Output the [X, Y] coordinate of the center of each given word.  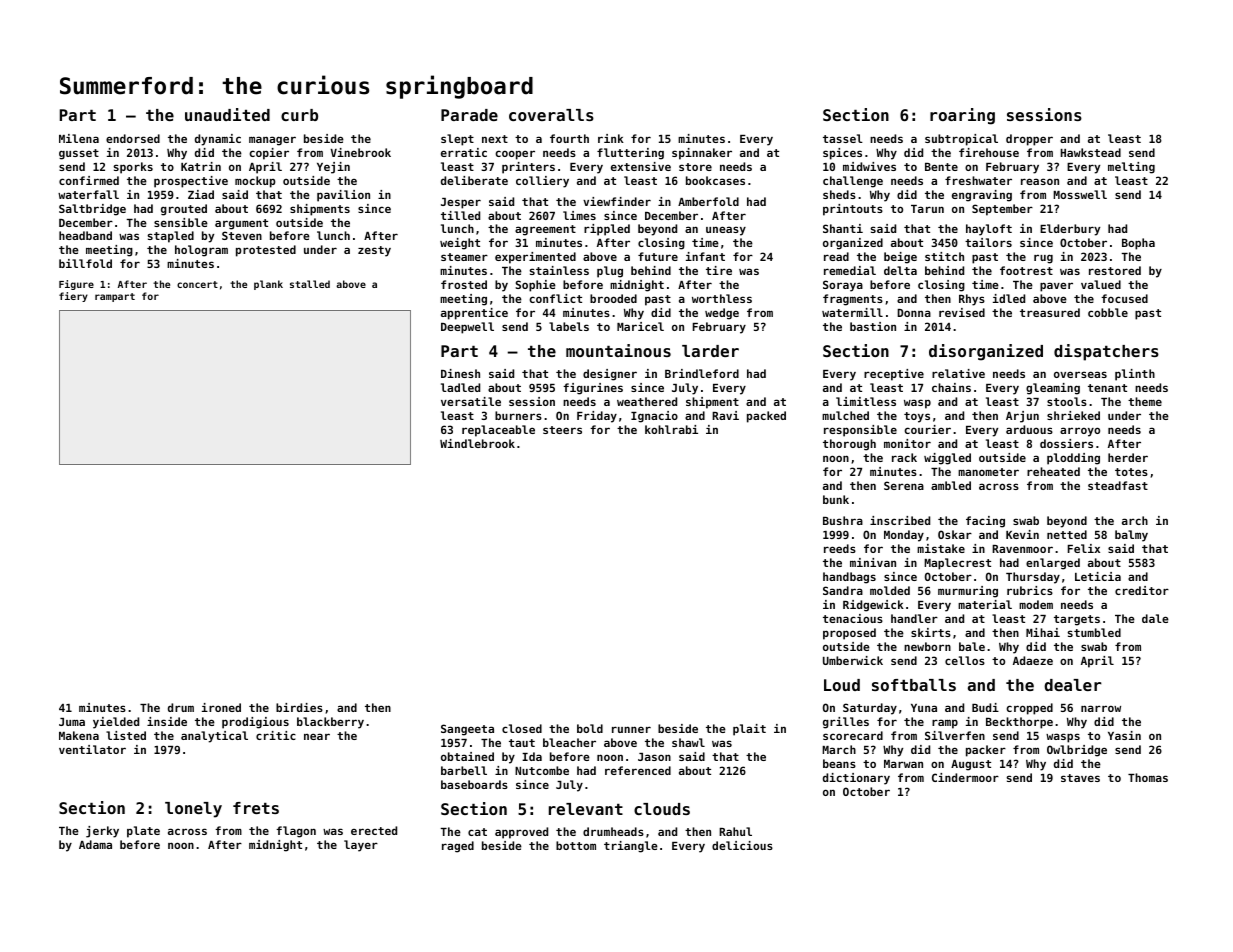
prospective [191, 182]
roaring [962, 116]
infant [705, 256]
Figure [76, 285]
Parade [469, 115]
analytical [214, 737]
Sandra [843, 590]
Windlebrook [477, 443]
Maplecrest [957, 564]
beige [900, 258]
